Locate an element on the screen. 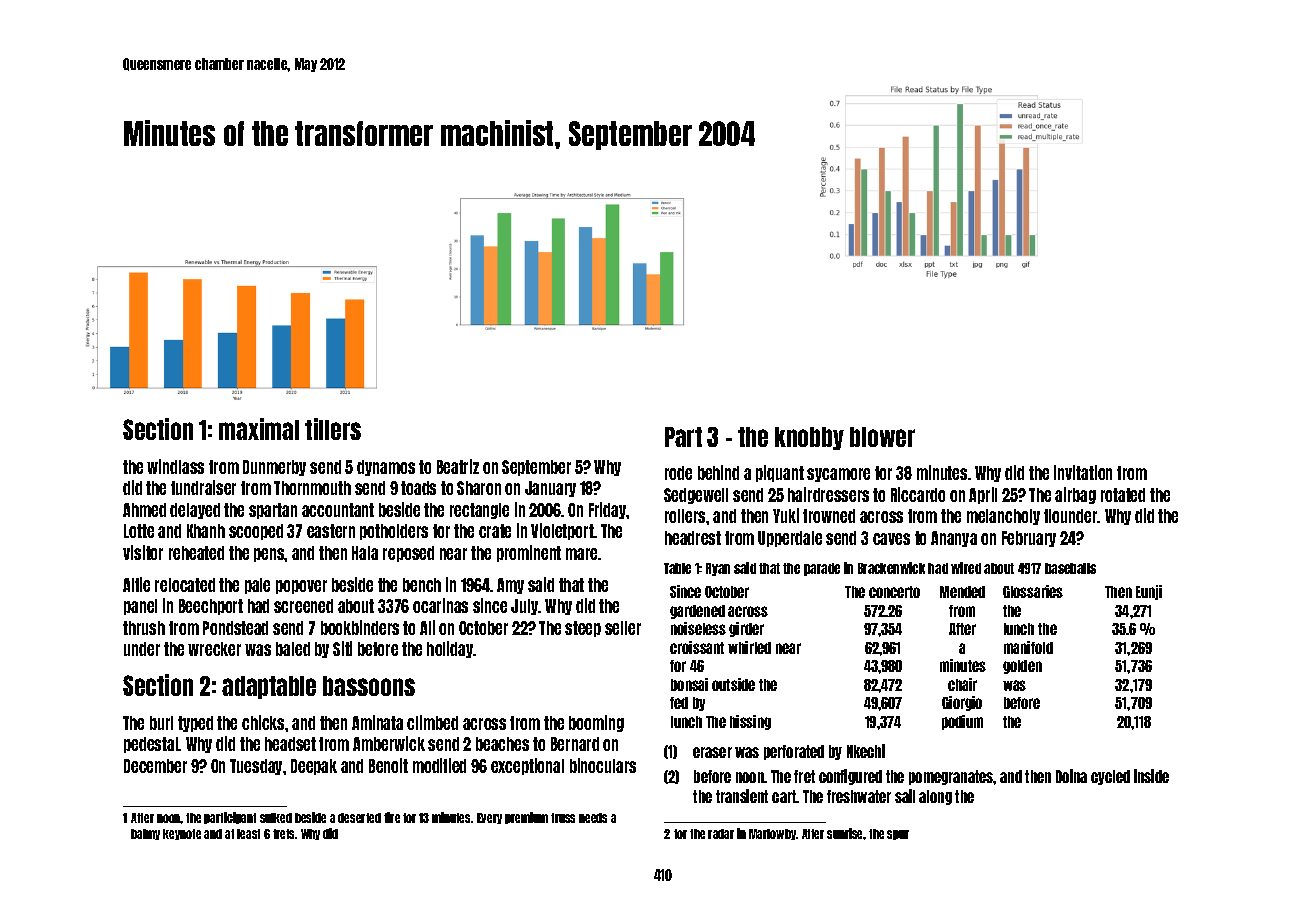  Marlowby is located at coordinates (773, 834).
